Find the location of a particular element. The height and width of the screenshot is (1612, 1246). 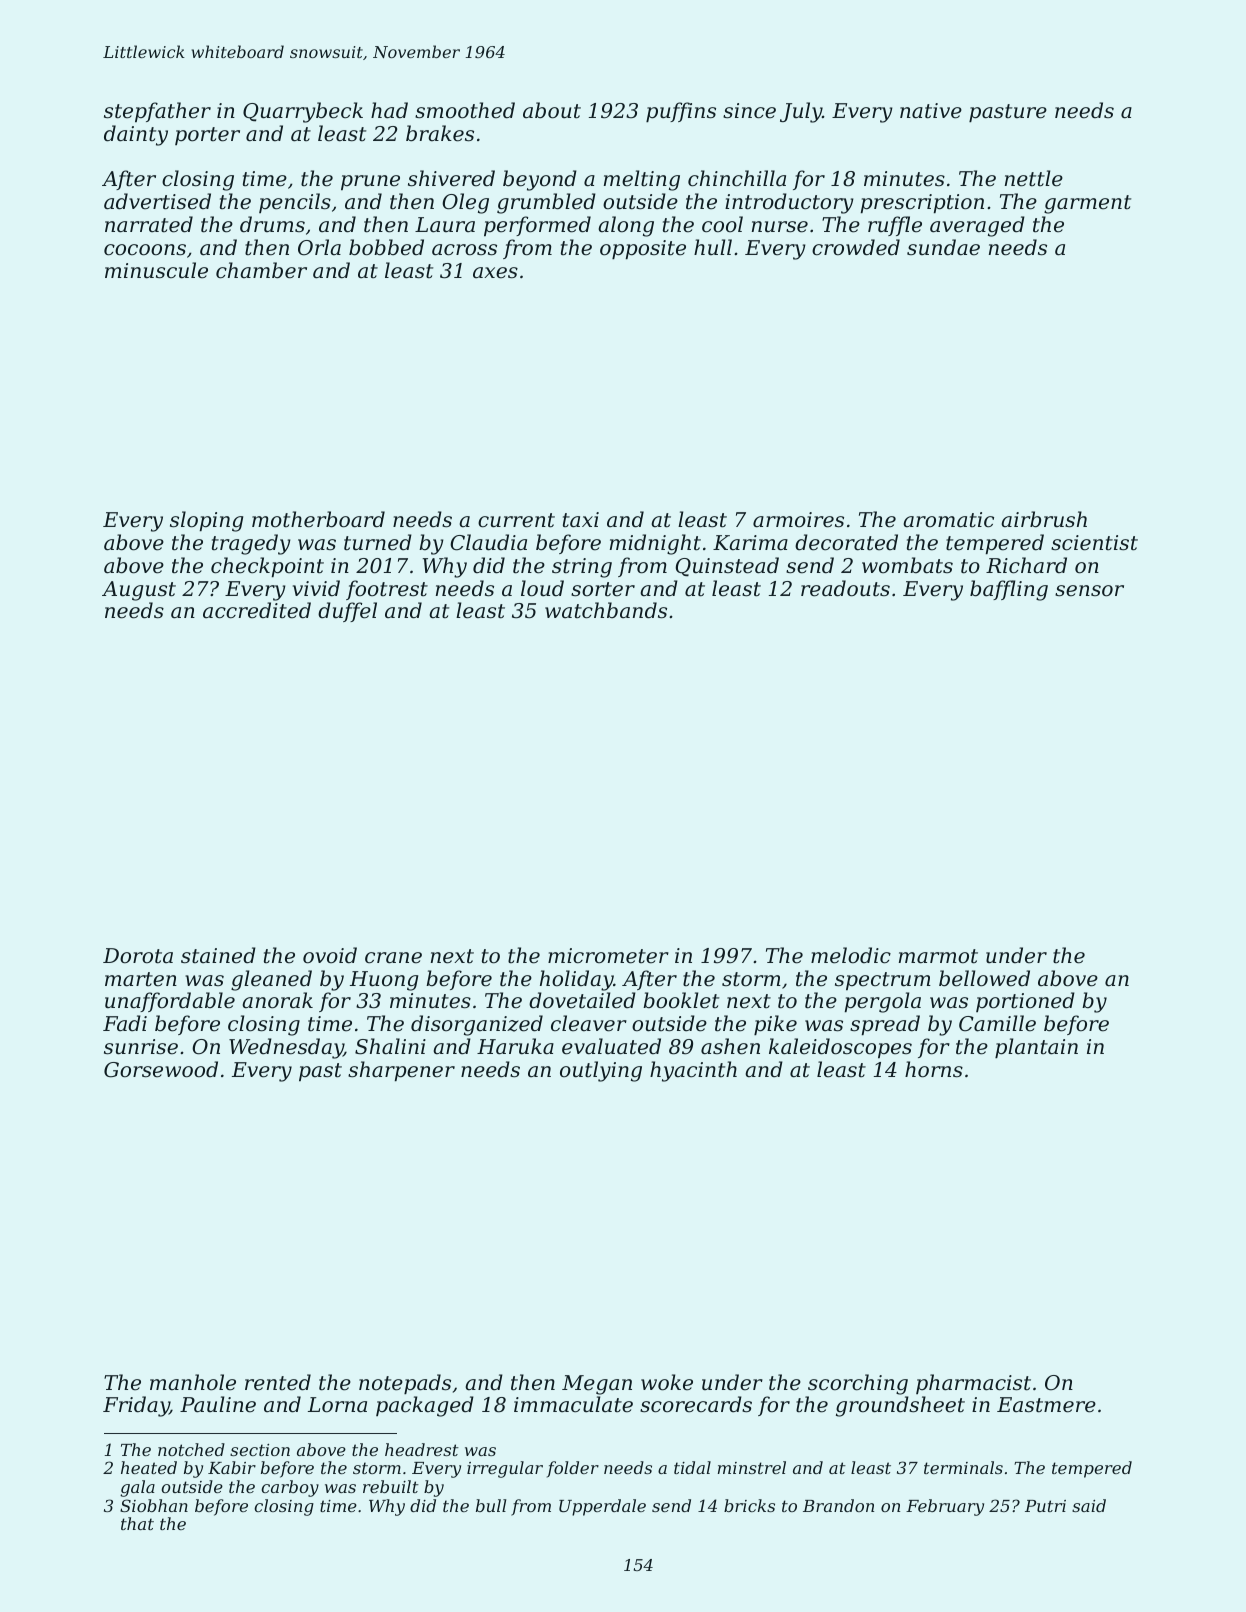

opposite is located at coordinates (643, 249).
